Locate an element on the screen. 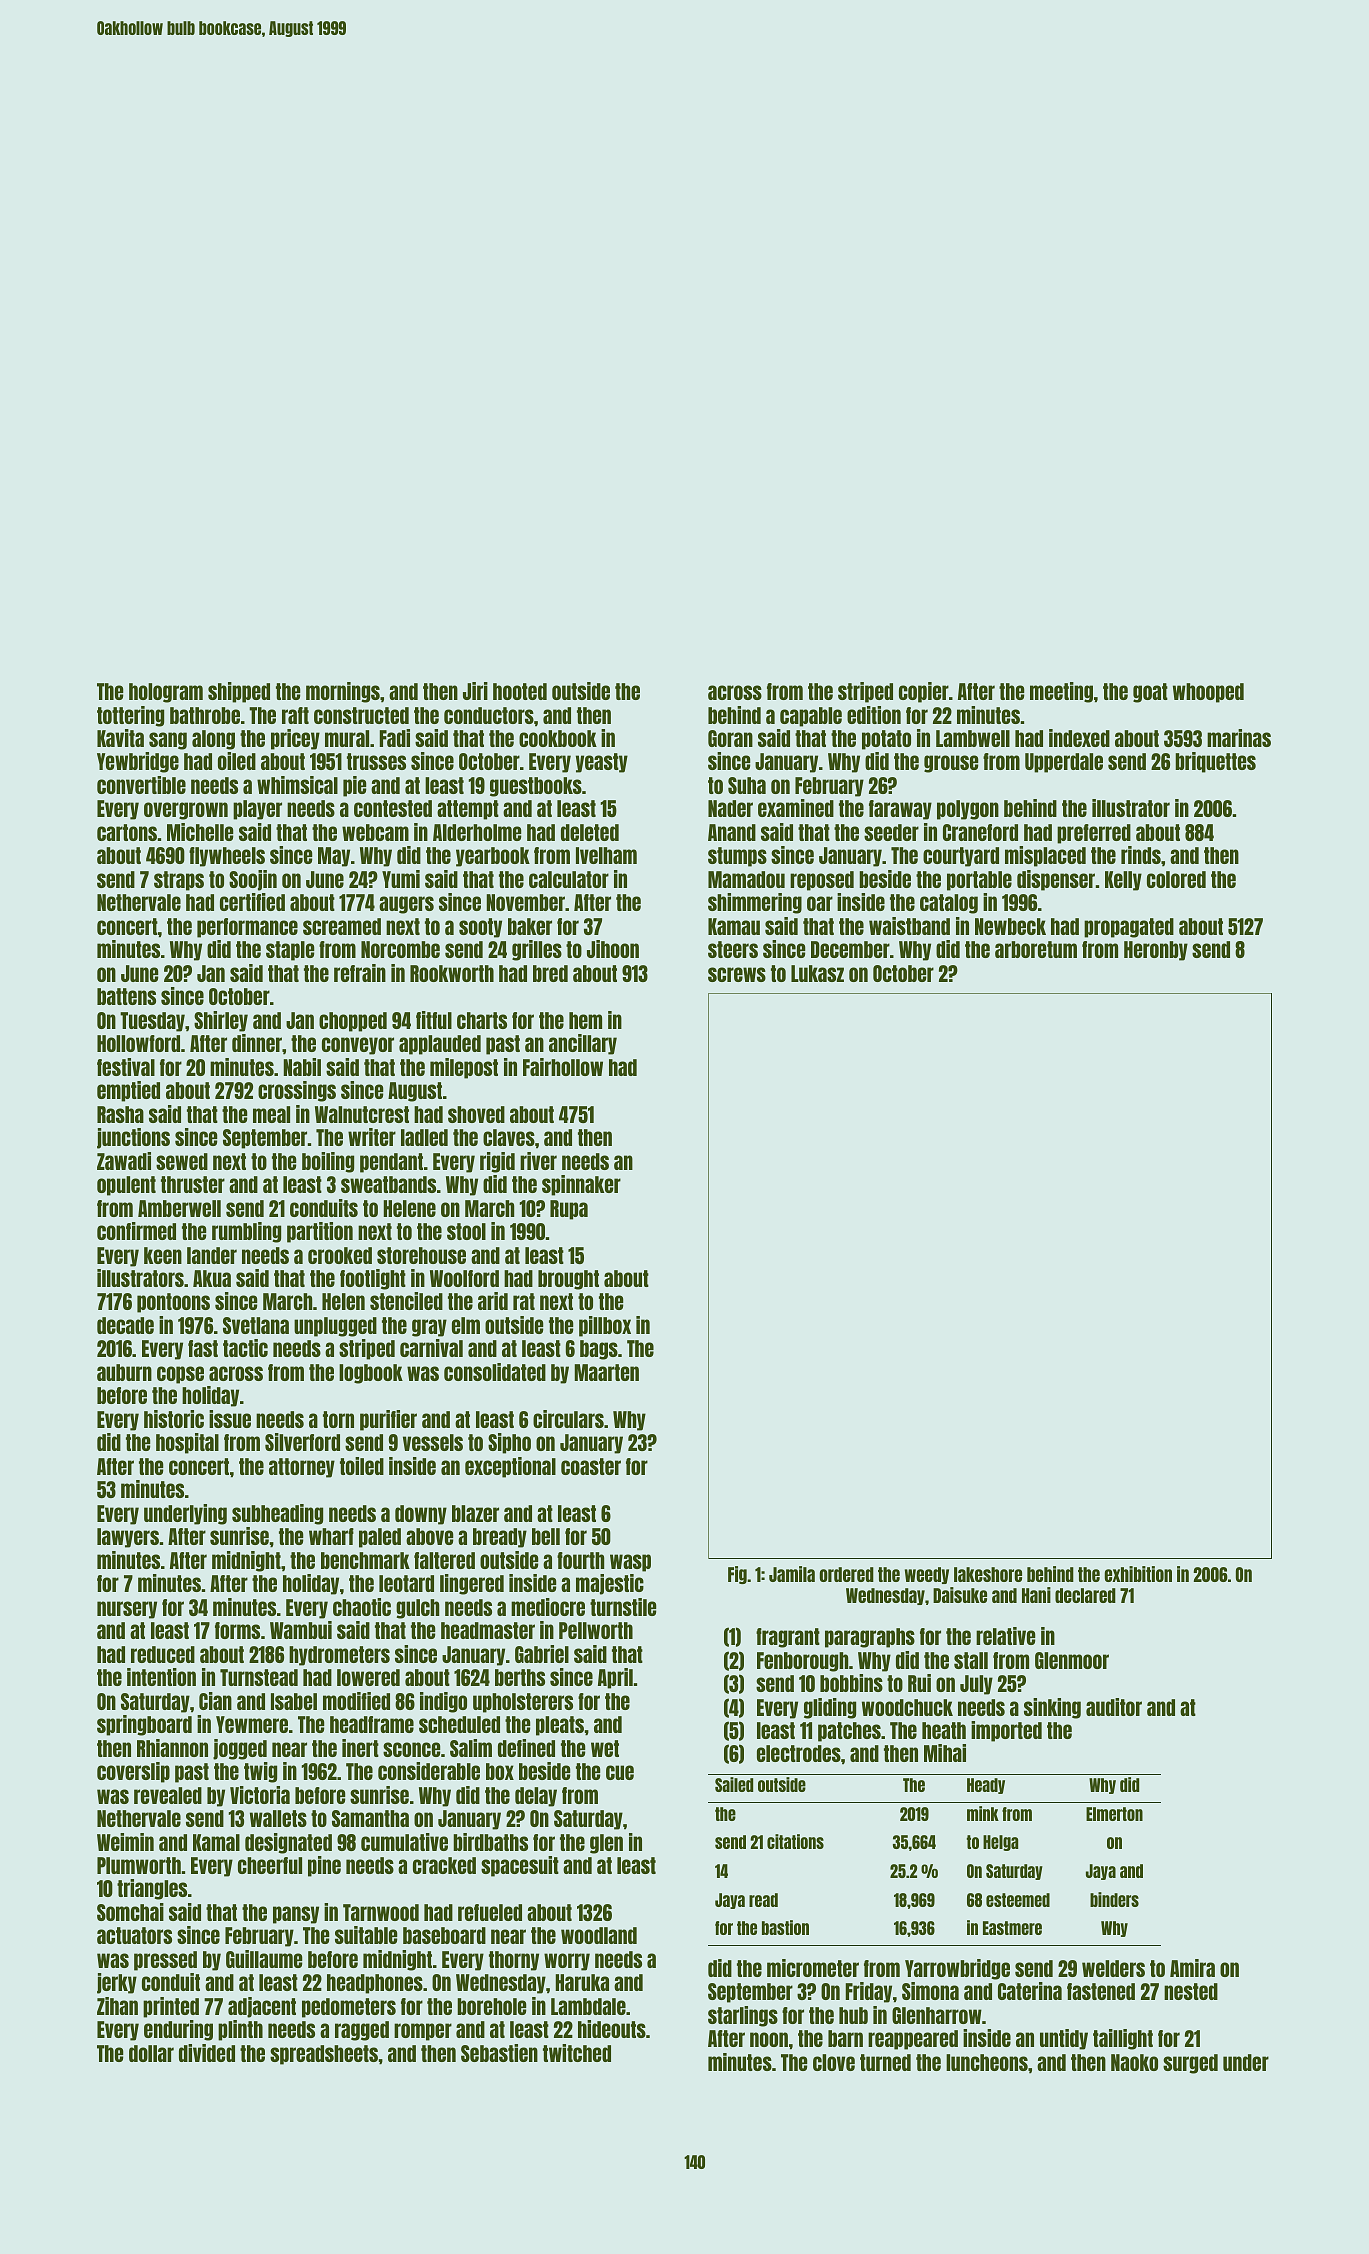  spinnaker is located at coordinates (581, 1185).
